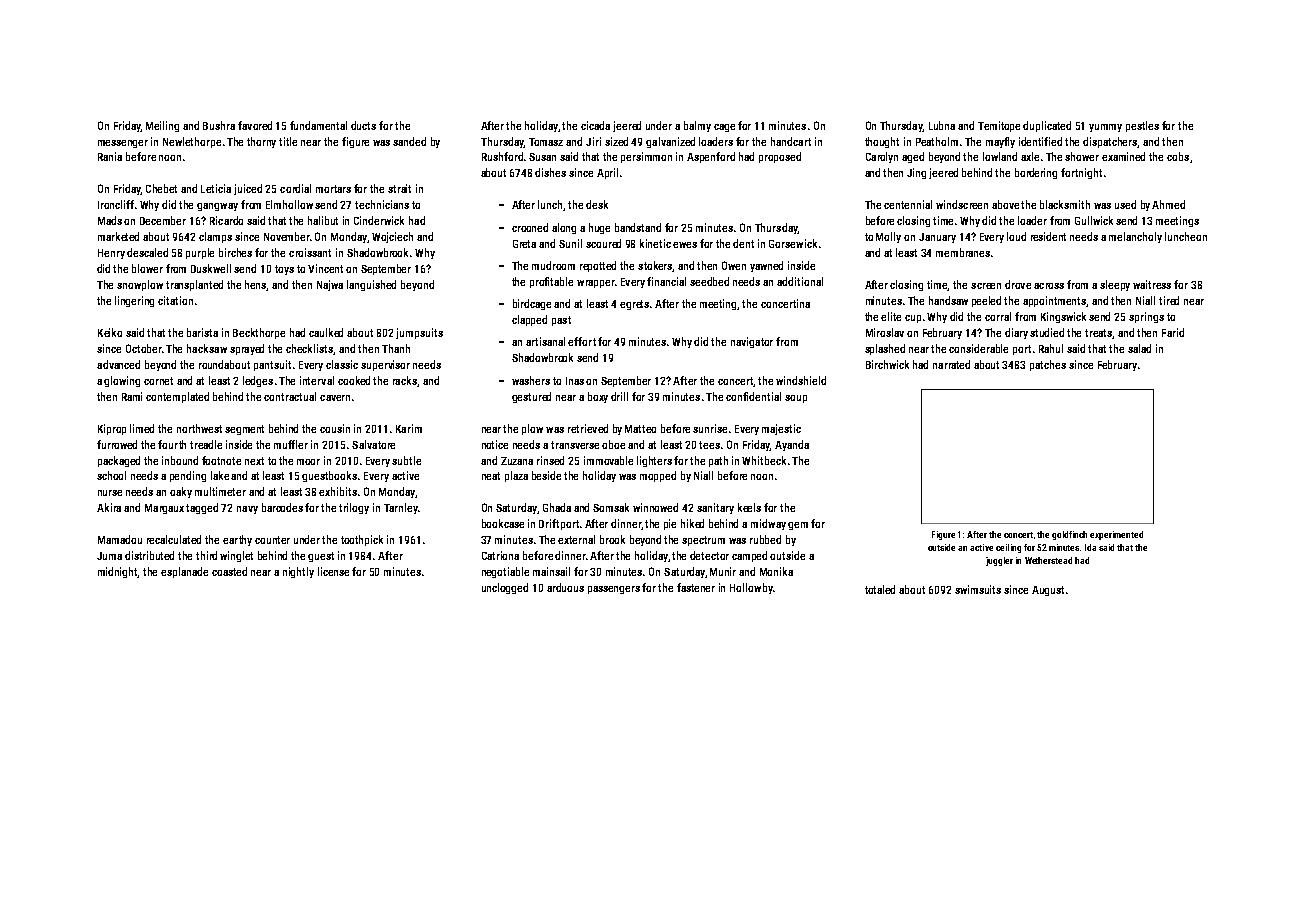 This screenshot has width=1308, height=924. What do you see at coordinates (655, 507) in the screenshot?
I see `winnowed` at bounding box center [655, 507].
